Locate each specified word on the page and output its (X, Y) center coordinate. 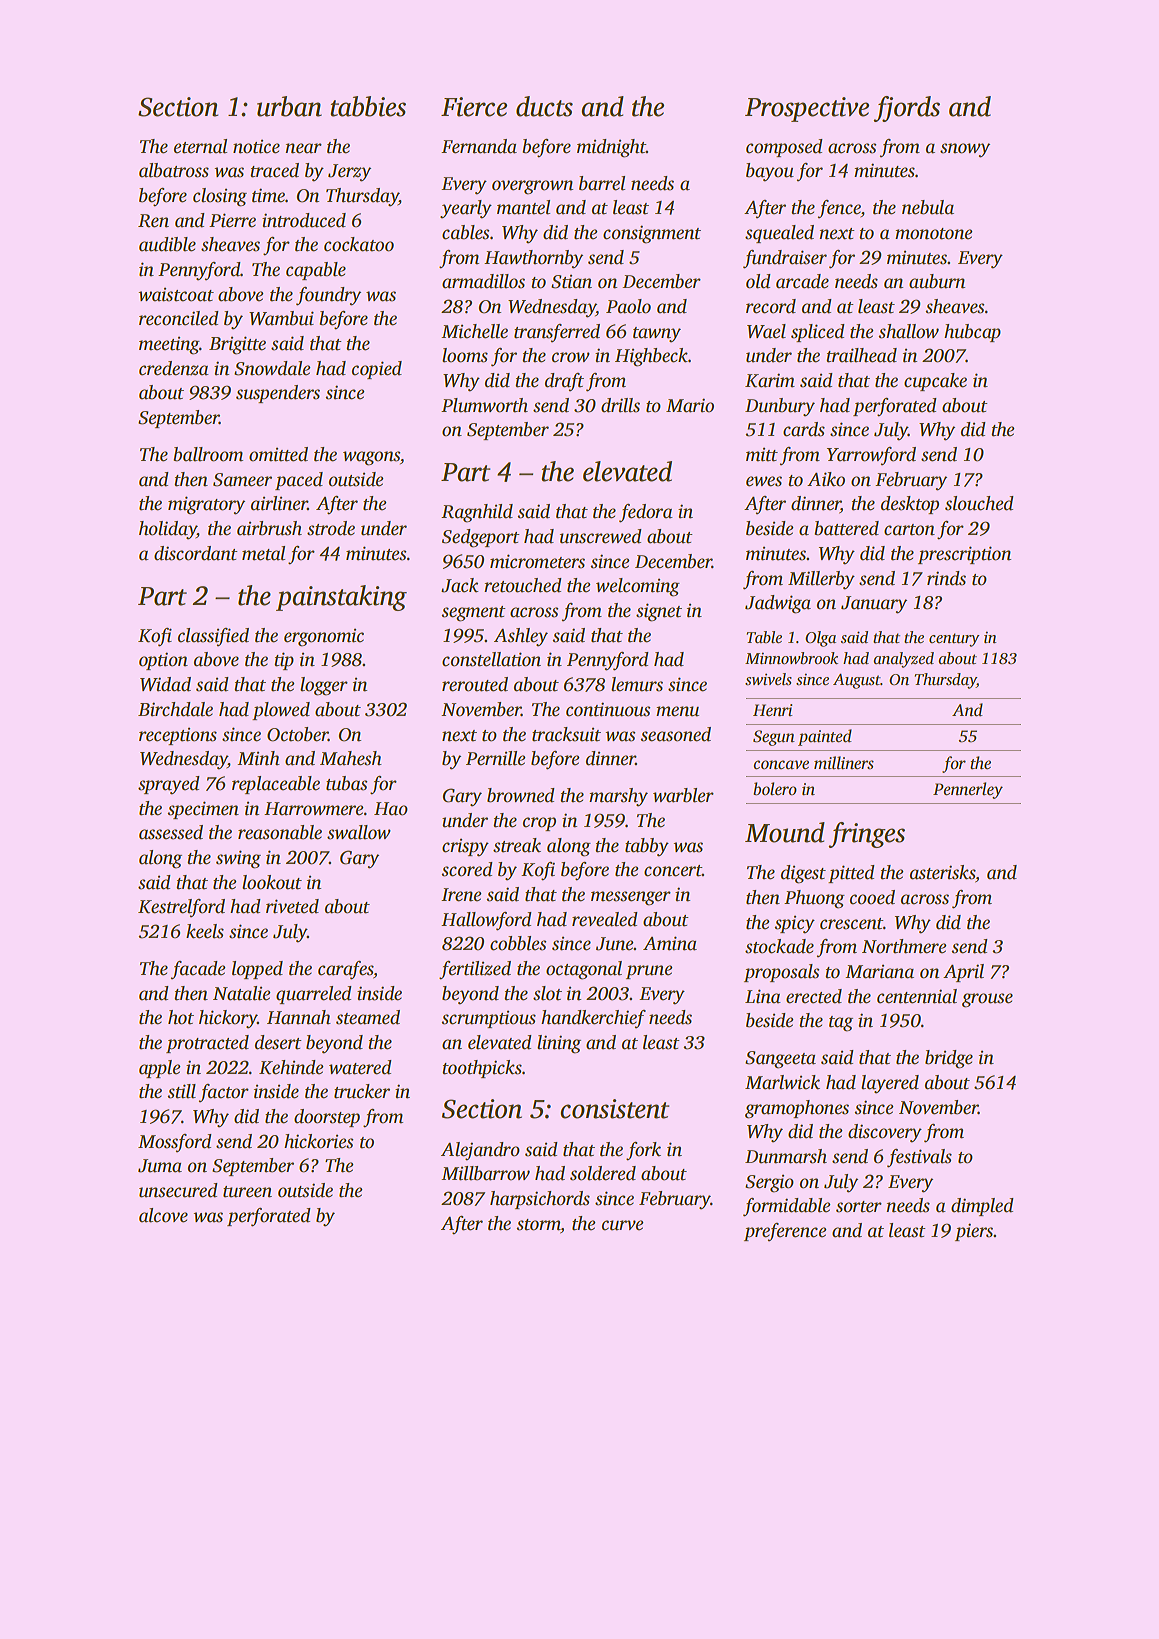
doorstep (327, 1118)
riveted (292, 906)
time (268, 195)
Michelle (474, 331)
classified (213, 637)
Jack (460, 585)
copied (377, 370)
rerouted (475, 684)
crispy (465, 848)
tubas (346, 783)
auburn (937, 281)
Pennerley (968, 790)
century (954, 640)
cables (465, 232)
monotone (933, 234)
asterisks (942, 872)
